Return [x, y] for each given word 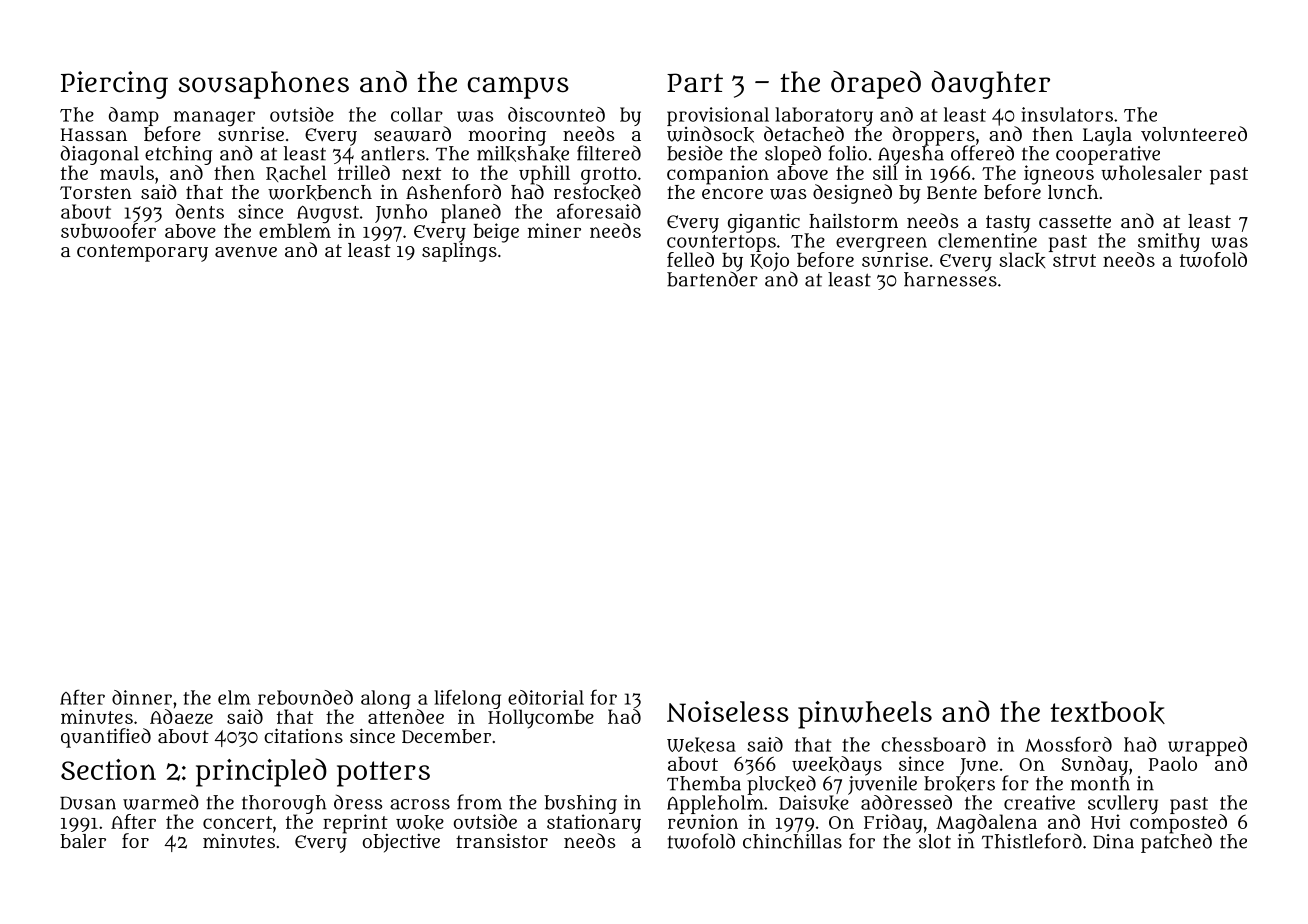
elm [234, 697]
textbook [1107, 712]
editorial [546, 697]
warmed [161, 802]
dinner [142, 697]
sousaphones [264, 85]
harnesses [950, 279]
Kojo [769, 261]
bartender [712, 279]
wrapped [1207, 746]
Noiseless [728, 711]
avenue [246, 252]
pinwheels [865, 715]
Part [695, 83]
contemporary [142, 253]
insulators [1067, 114]
